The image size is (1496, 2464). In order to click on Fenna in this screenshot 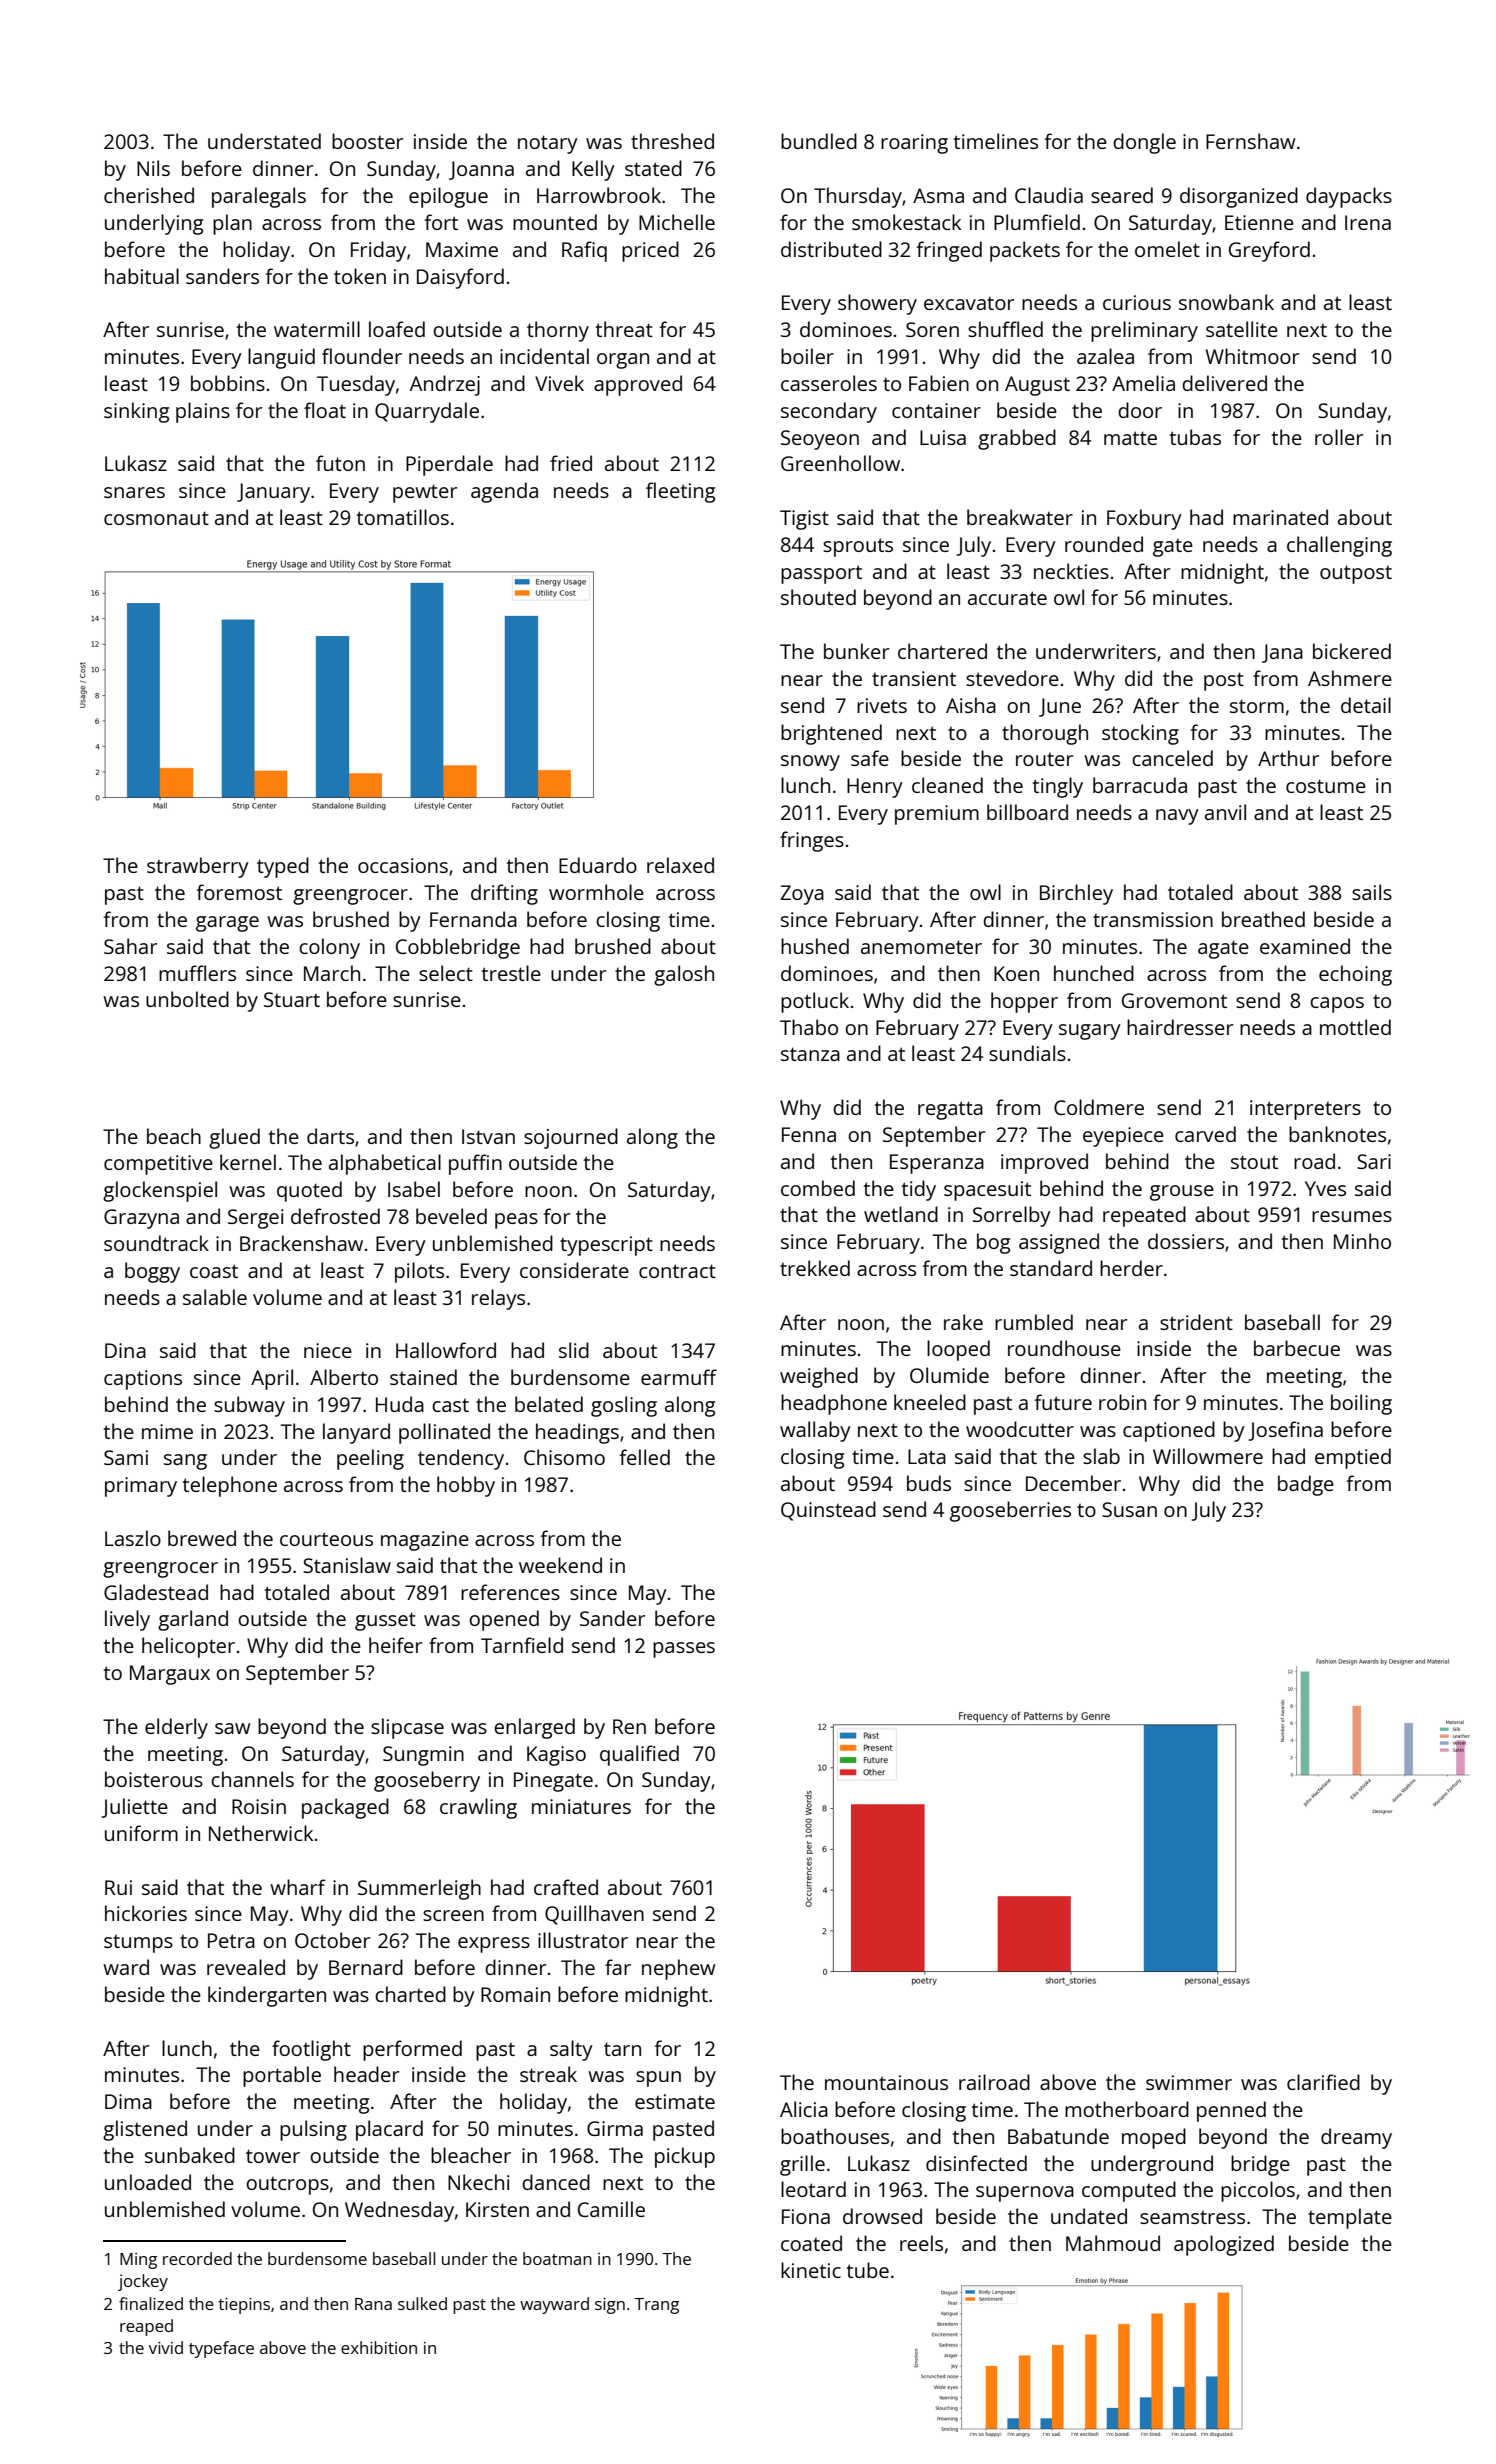, I will do `click(809, 1134)`.
